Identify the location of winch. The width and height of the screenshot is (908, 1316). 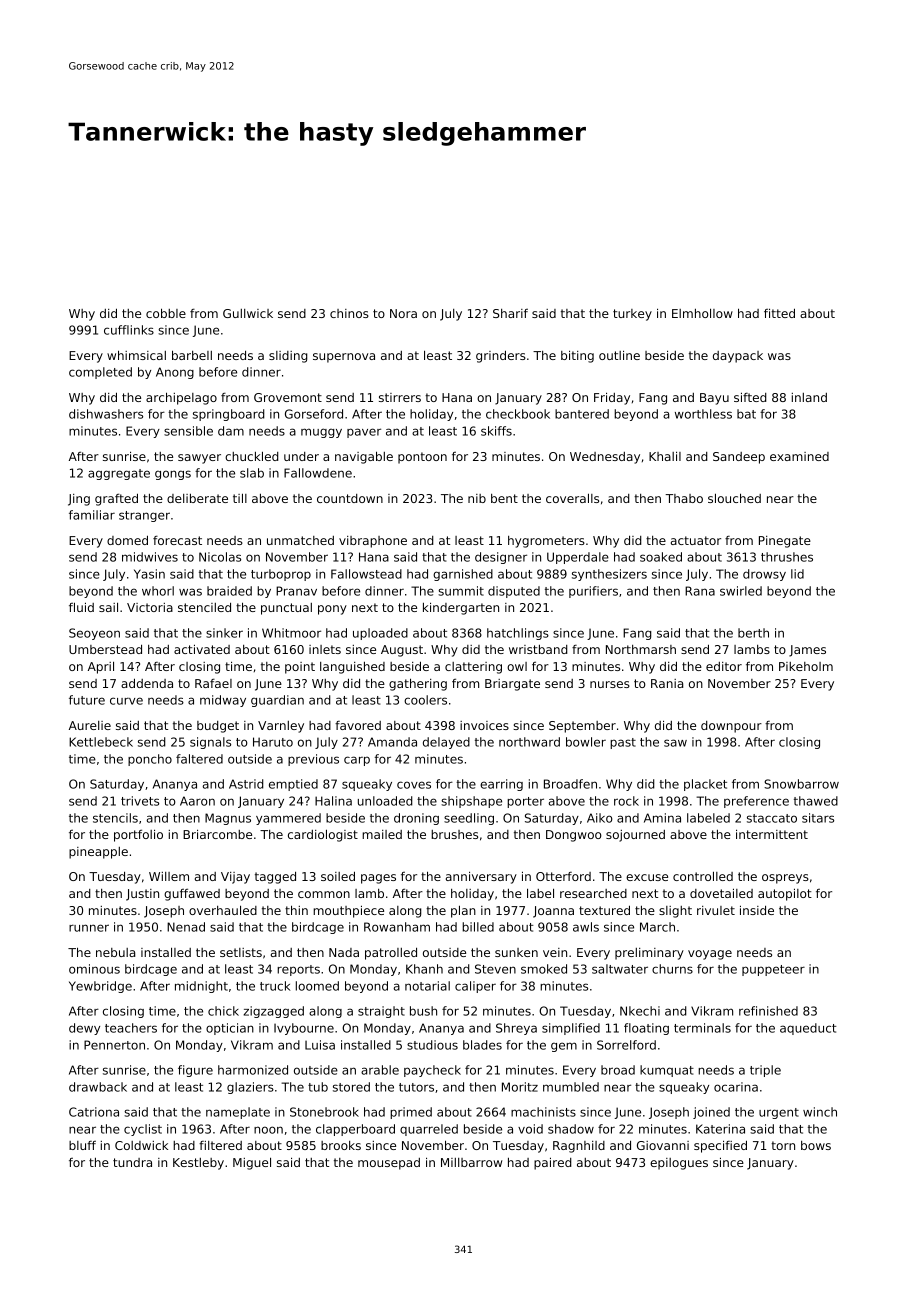
(820, 1112).
